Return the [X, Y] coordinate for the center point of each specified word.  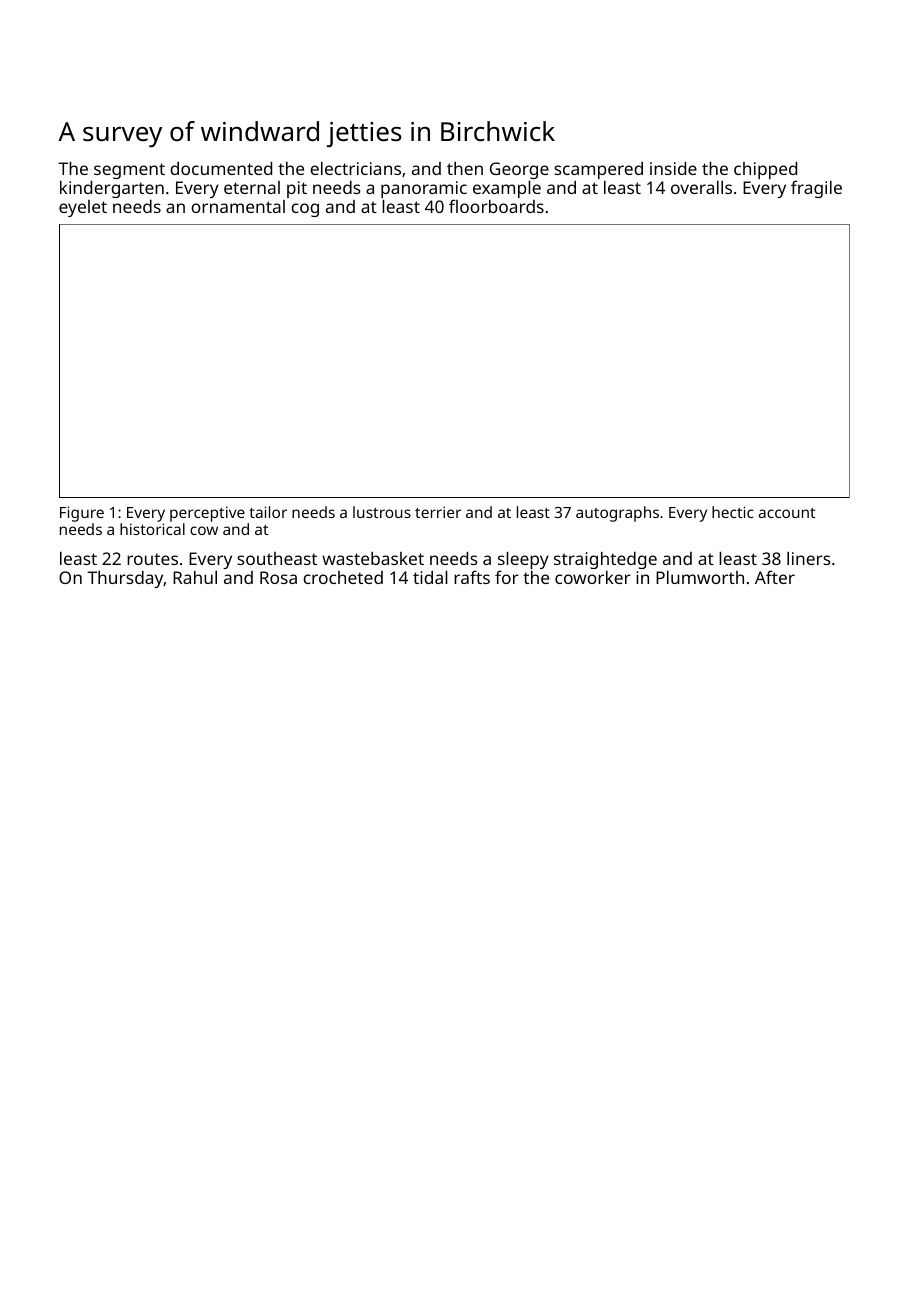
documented [221, 168]
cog [305, 210]
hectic [732, 512]
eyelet [83, 208]
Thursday [125, 579]
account [787, 513]
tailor [268, 512]
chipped [765, 171]
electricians [355, 168]
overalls [701, 187]
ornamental [238, 206]
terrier [438, 512]
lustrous [382, 512]
